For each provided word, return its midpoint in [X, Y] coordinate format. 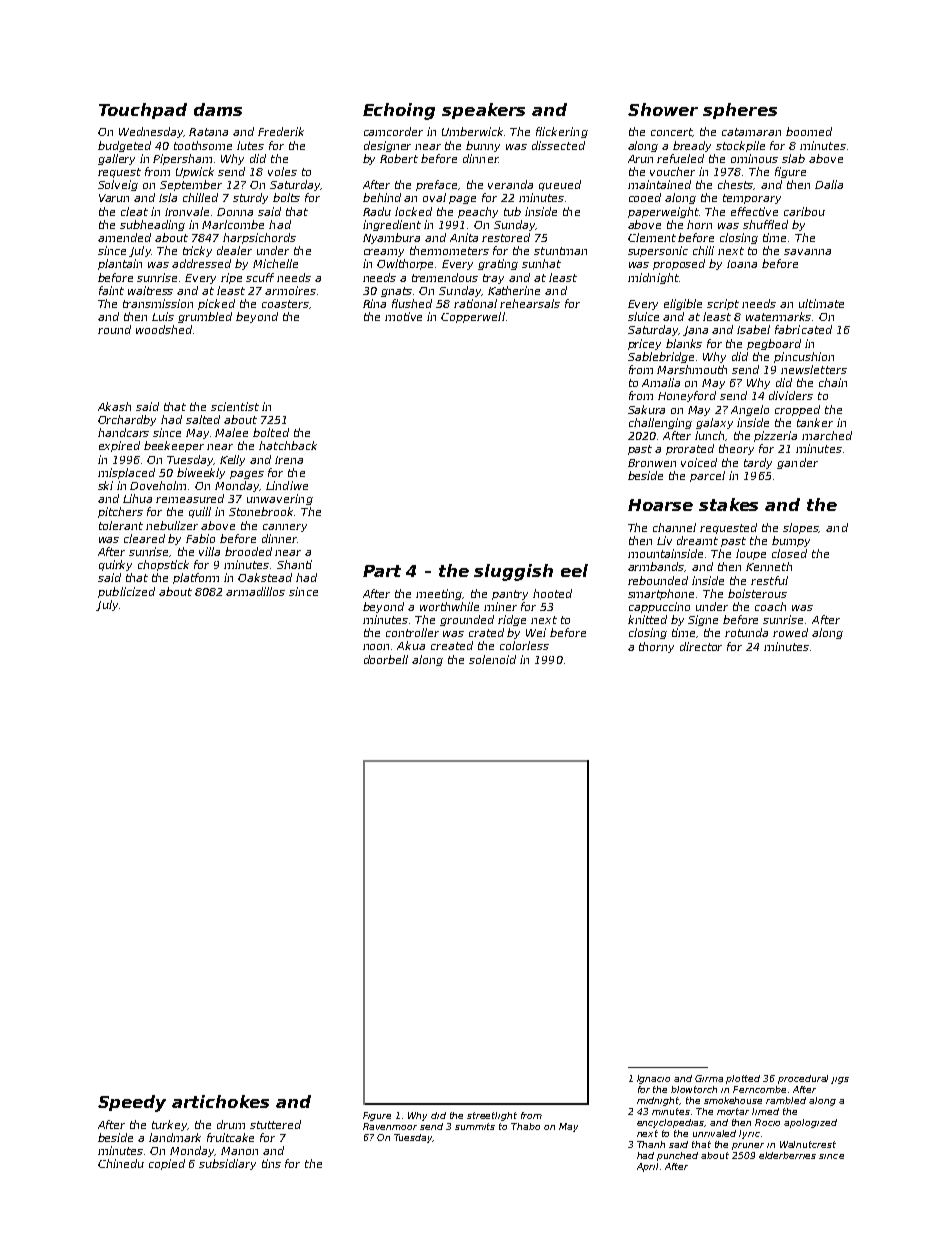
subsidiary [227, 1164]
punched [677, 1156]
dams [218, 109]
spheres [740, 111]
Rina [374, 303]
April [647, 1167]
